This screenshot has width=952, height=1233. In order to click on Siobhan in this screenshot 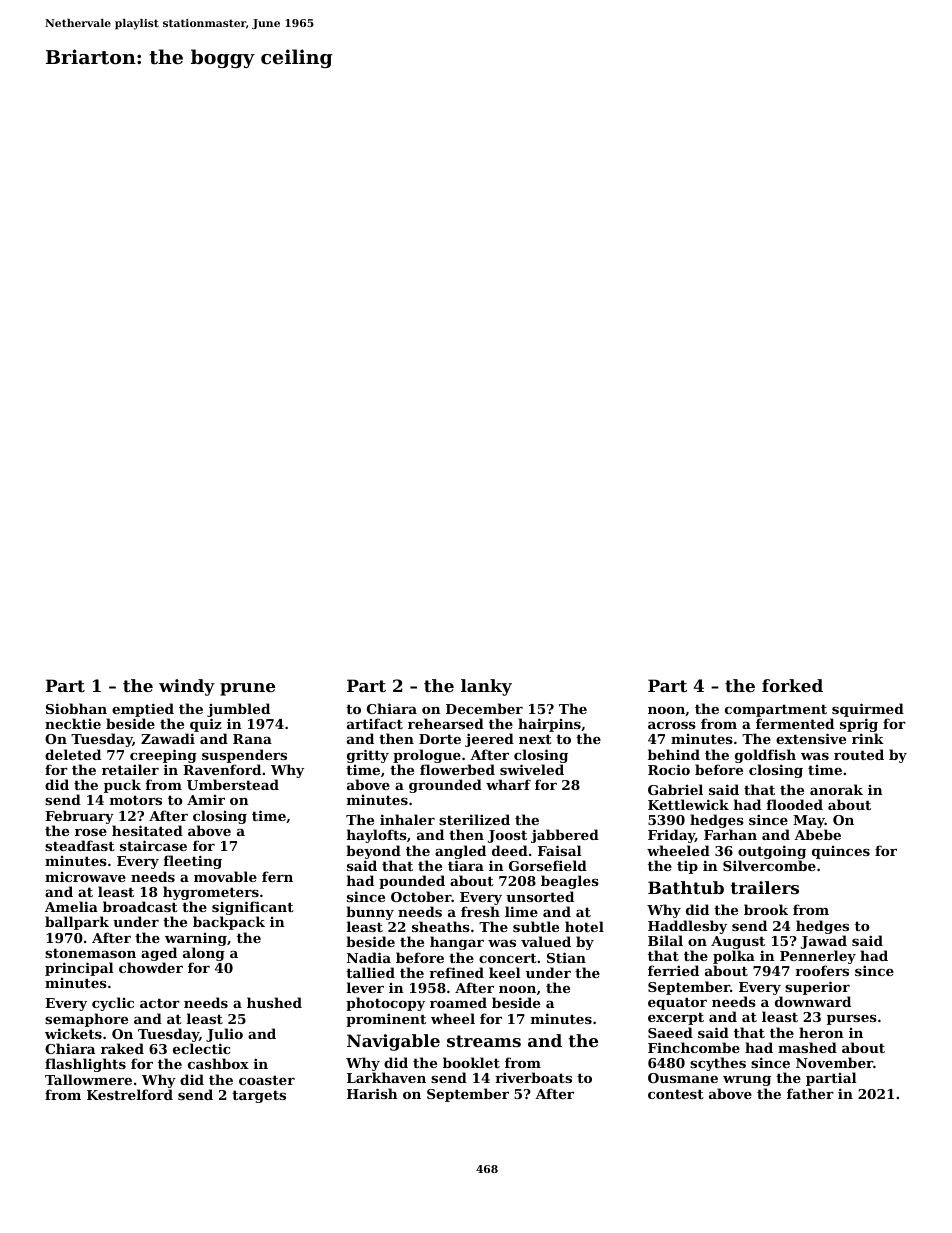, I will do `click(76, 708)`.
